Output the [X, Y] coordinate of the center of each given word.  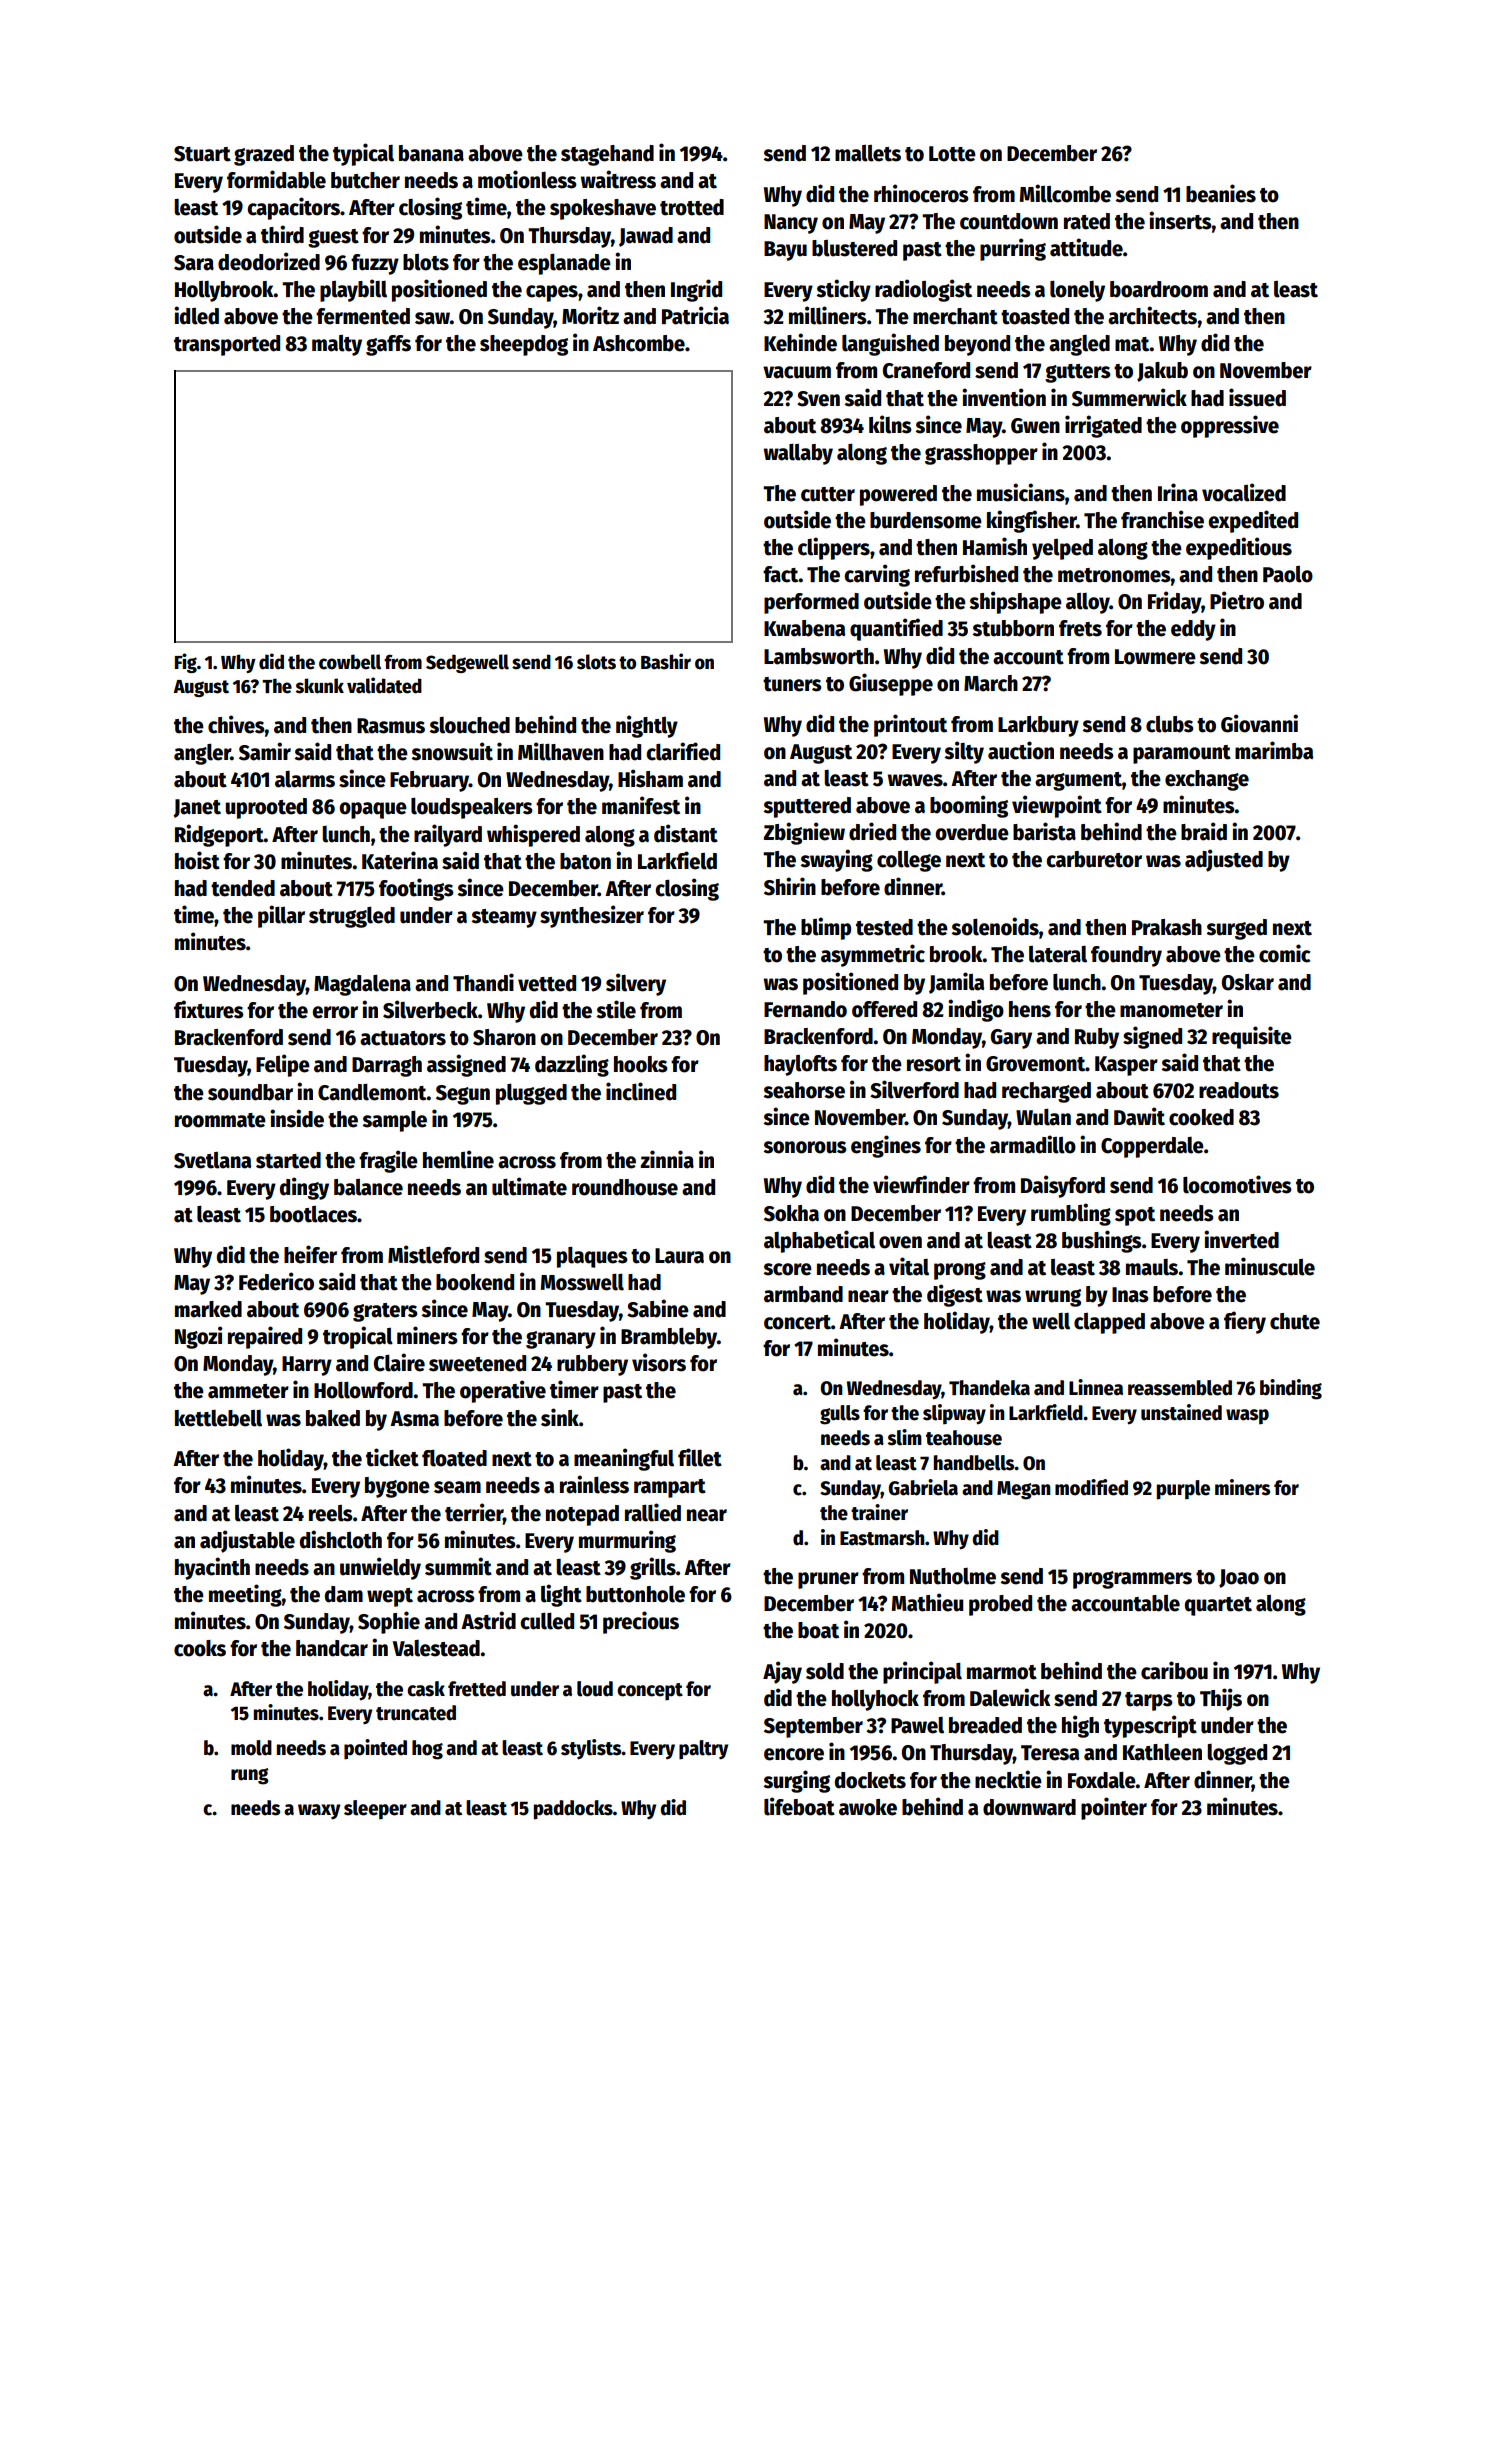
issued [1257, 397]
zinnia [667, 1159]
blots [426, 262]
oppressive [1230, 426]
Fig [186, 663]
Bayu [785, 251]
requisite [1252, 1037]
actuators [403, 1038]
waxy [319, 1812]
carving [877, 575]
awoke [868, 1807]
